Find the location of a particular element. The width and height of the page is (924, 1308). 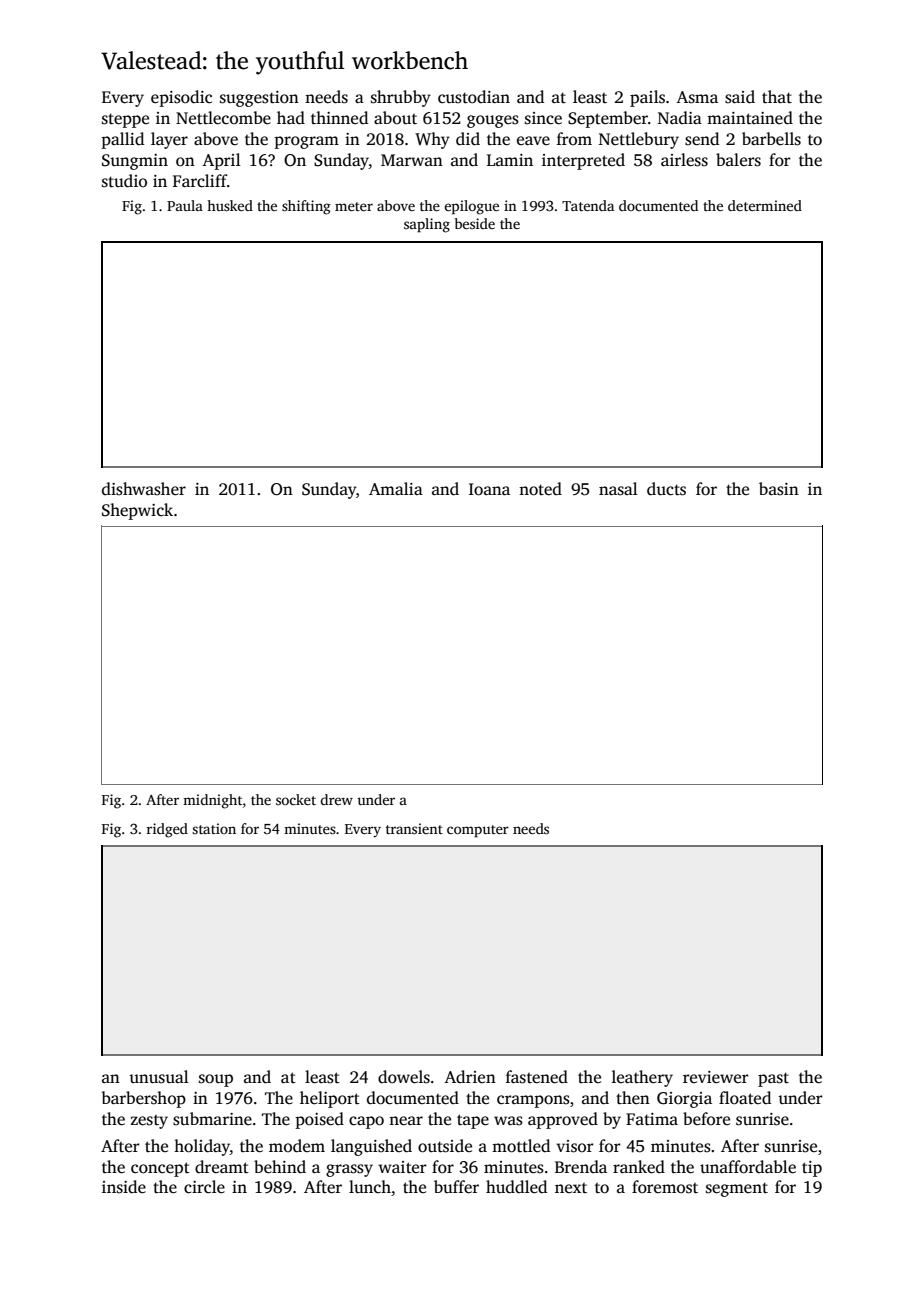

custodian is located at coordinates (474, 97).
